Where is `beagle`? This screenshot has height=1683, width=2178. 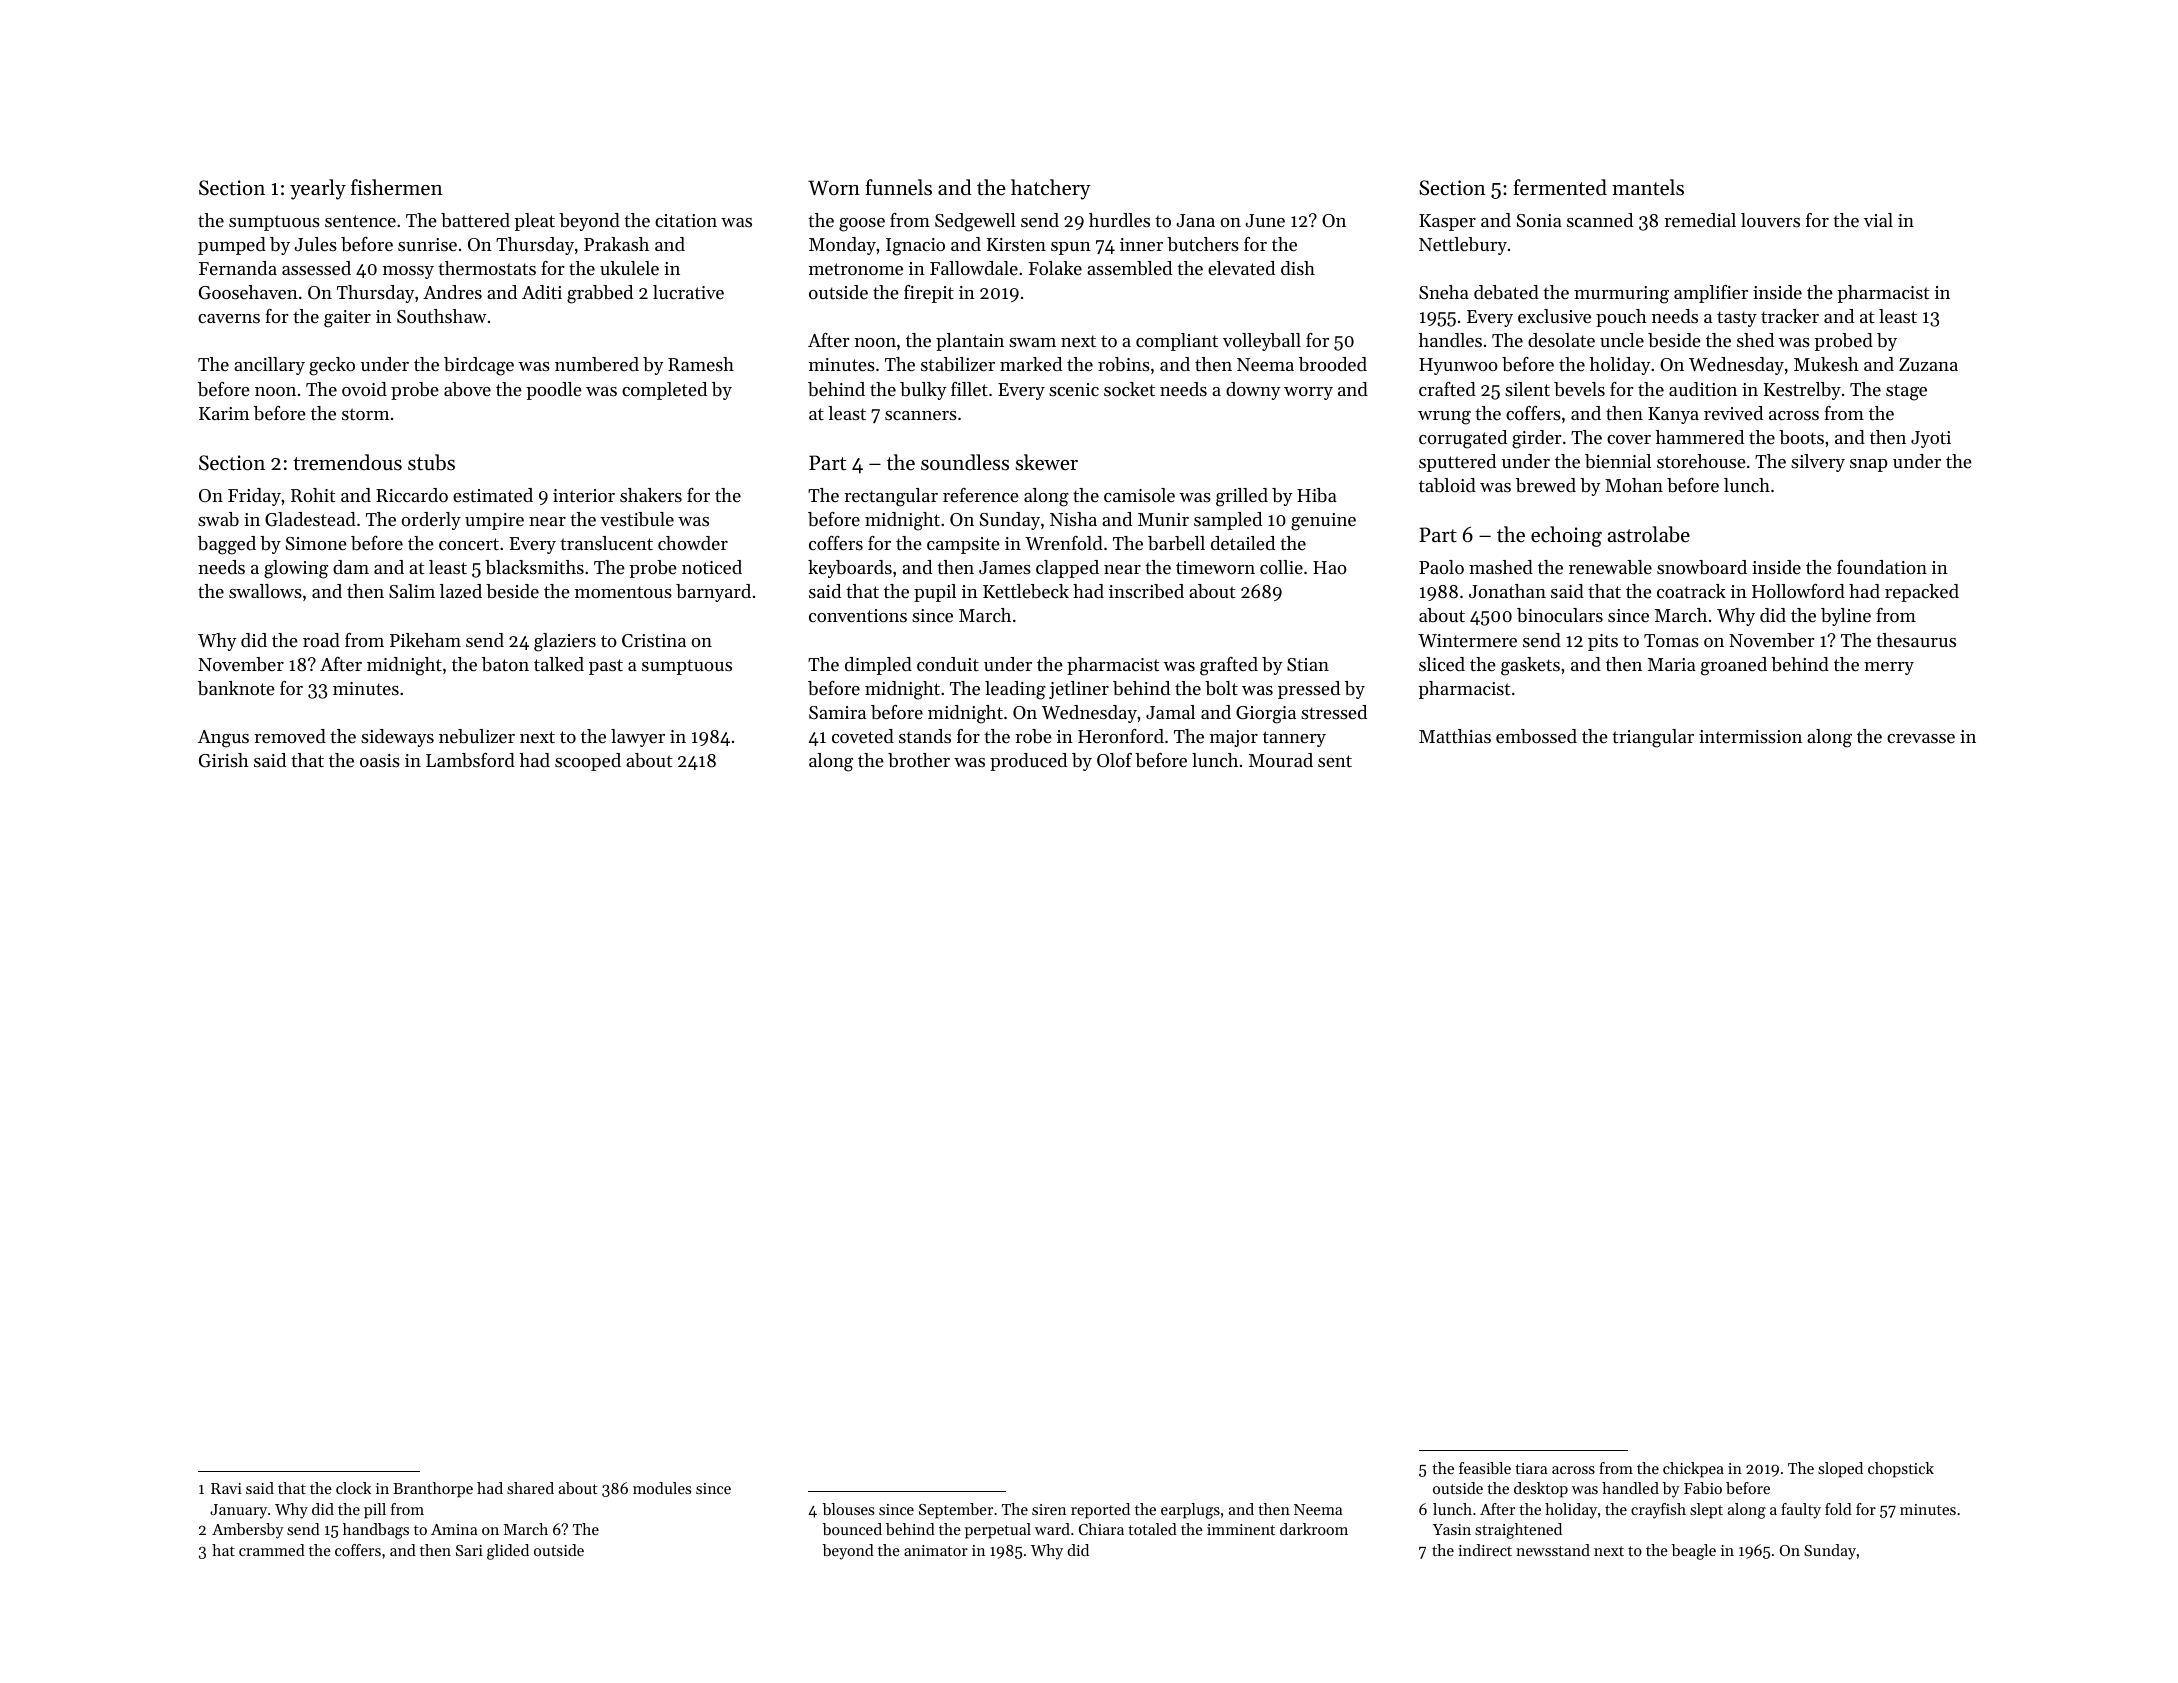 beagle is located at coordinates (1693, 1552).
